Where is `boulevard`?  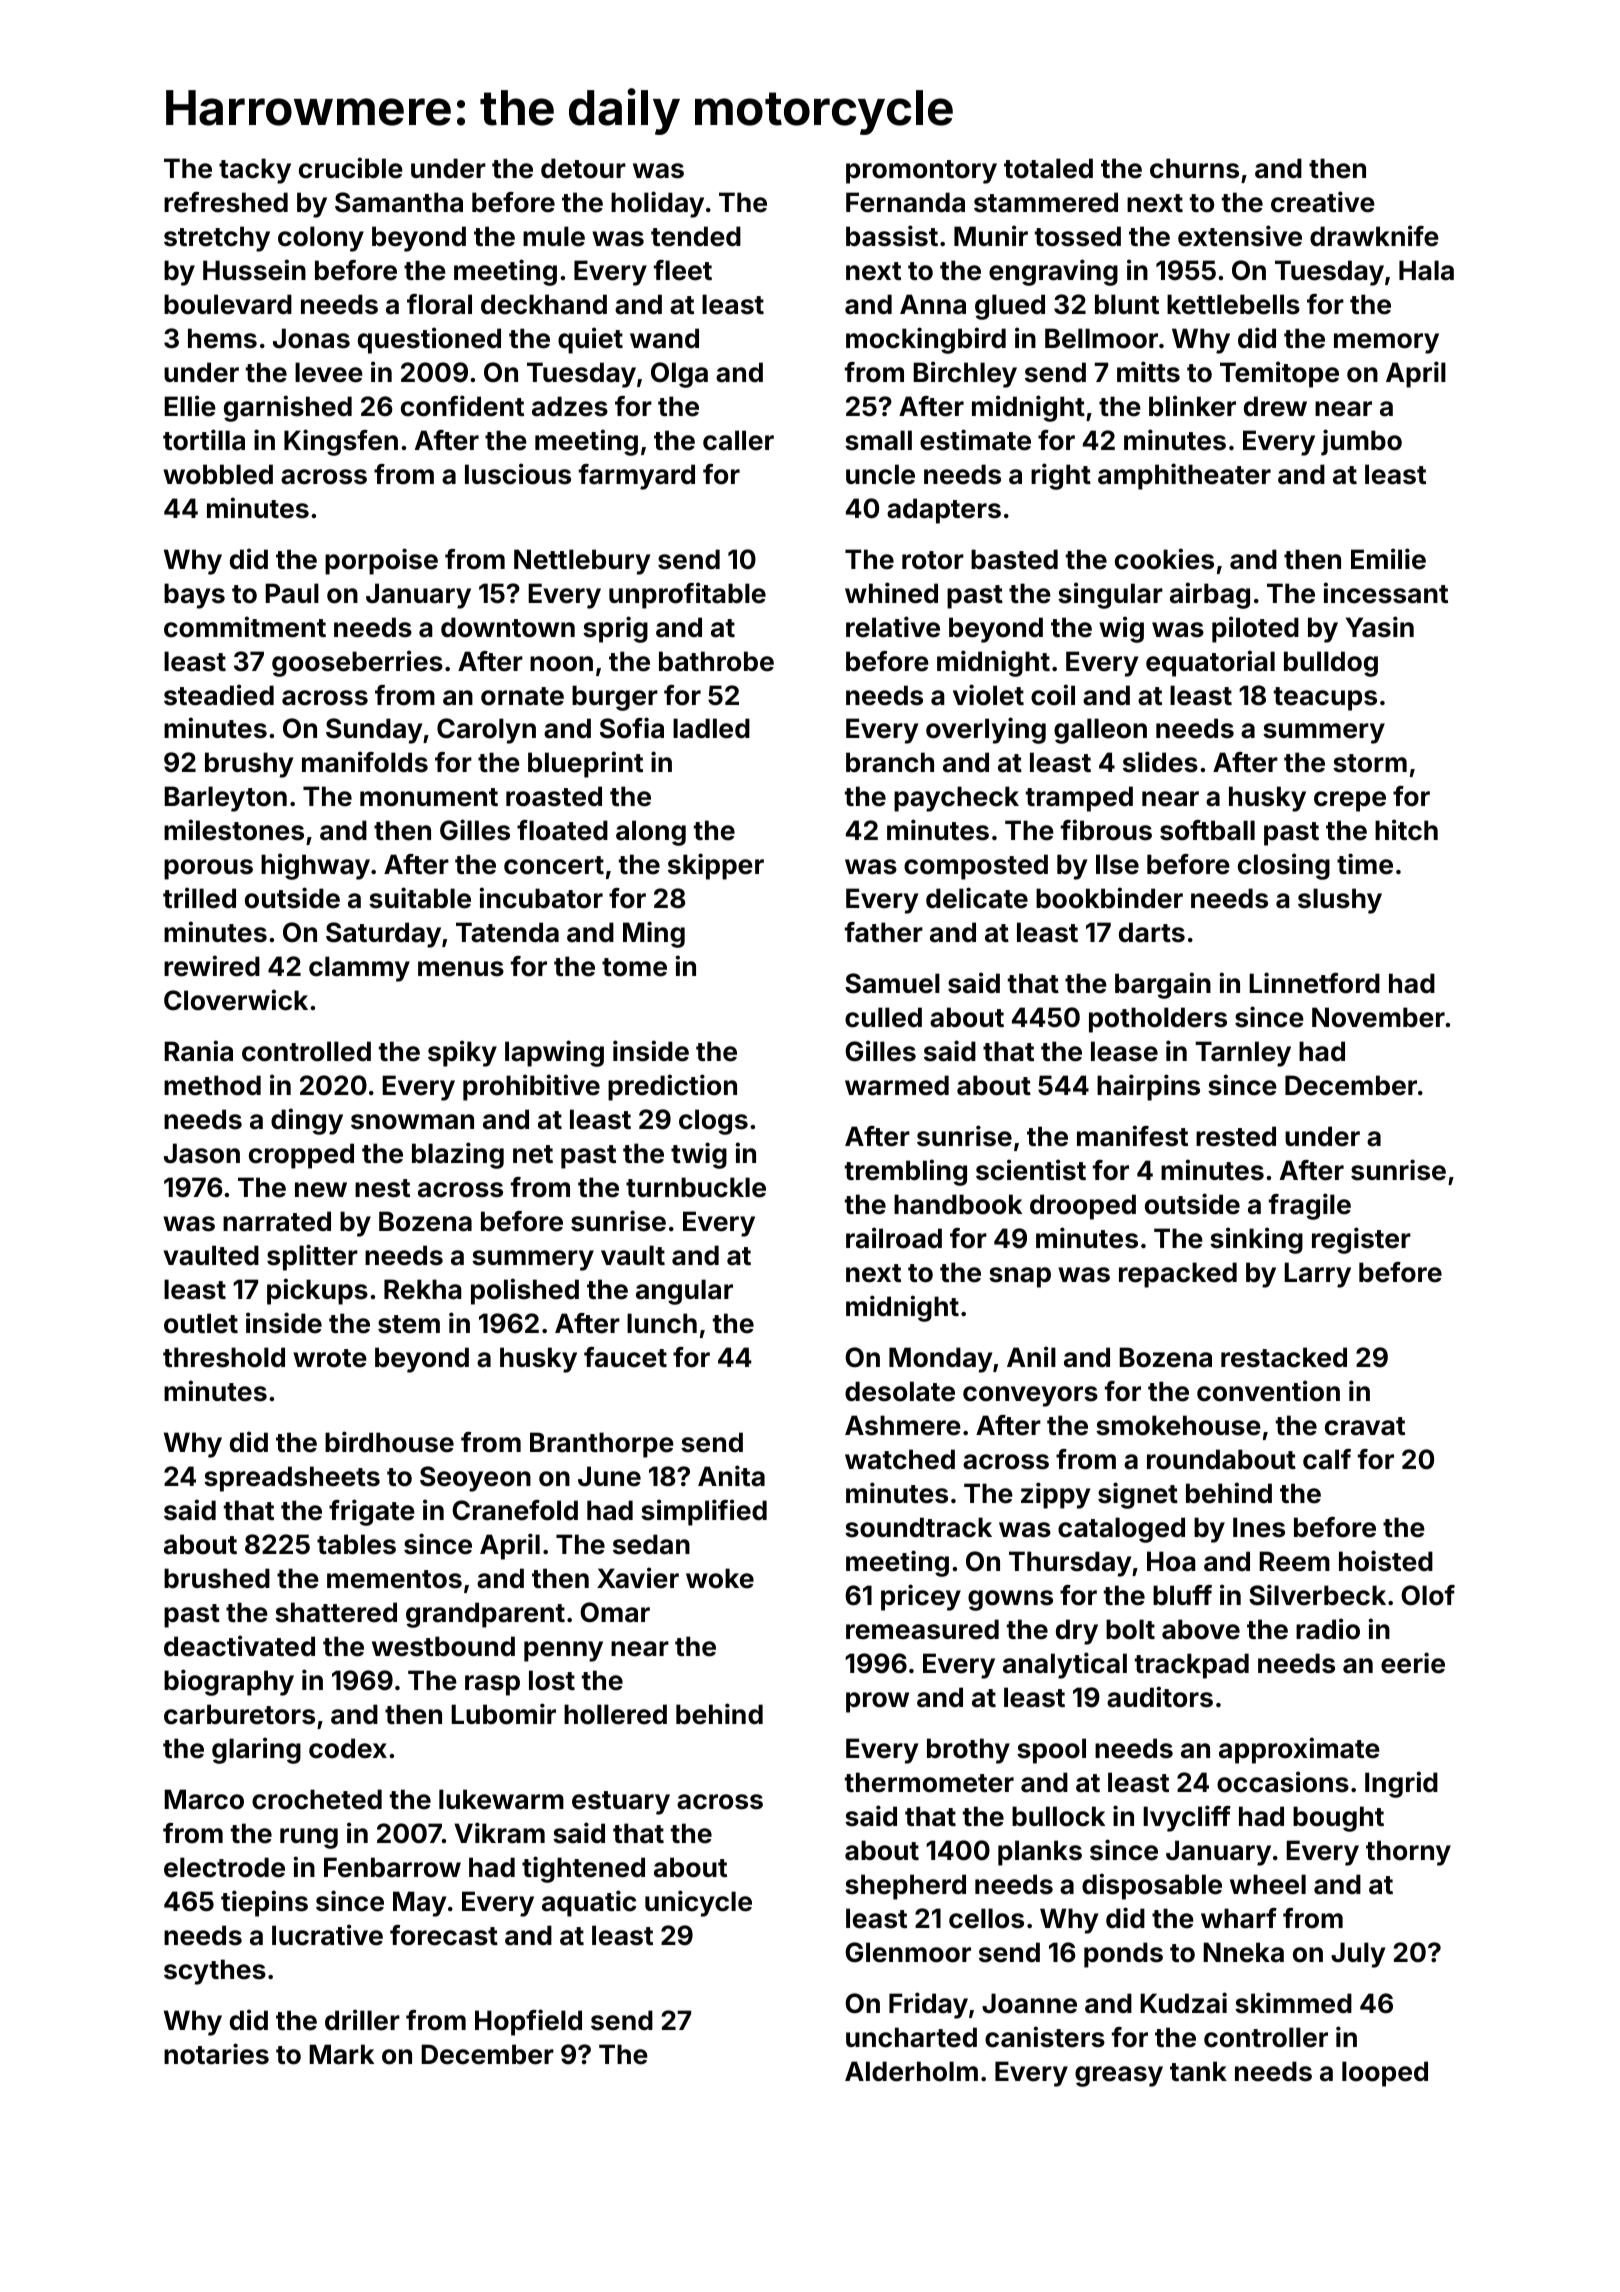
boulevard is located at coordinates (228, 304).
